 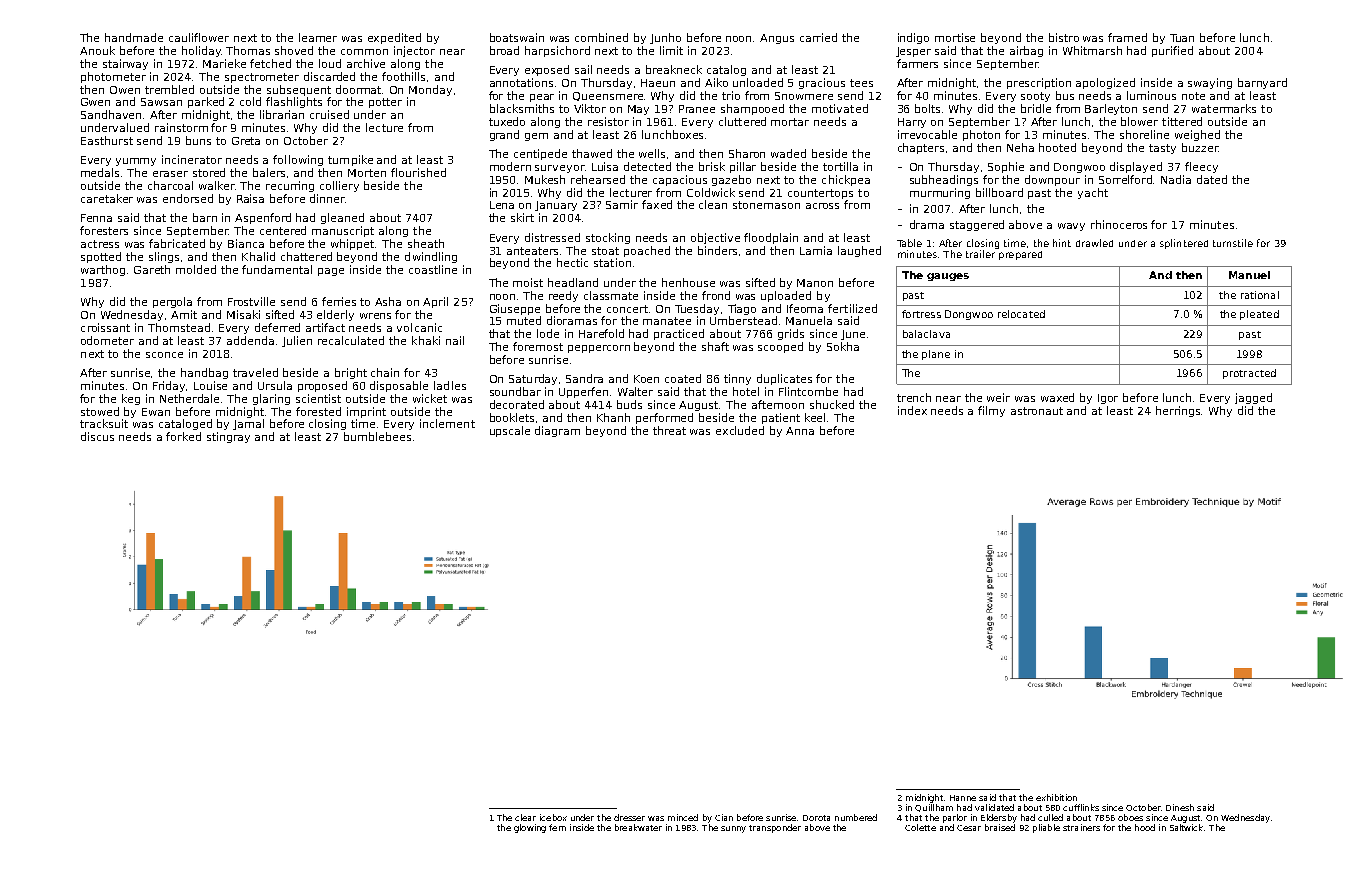 I want to click on Mukesh, so click(x=545, y=179).
